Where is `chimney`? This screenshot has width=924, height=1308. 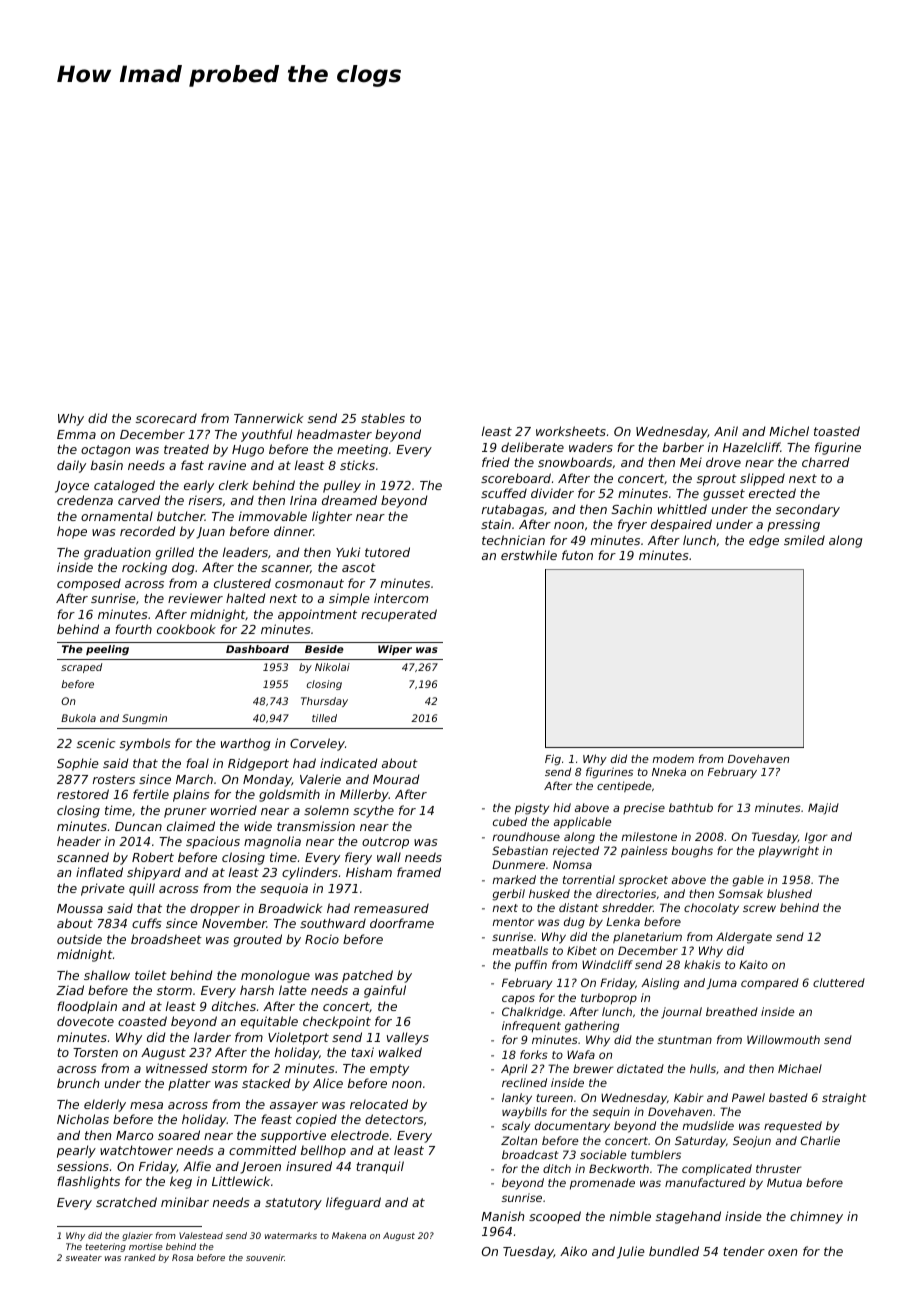
chimney is located at coordinates (816, 1217).
